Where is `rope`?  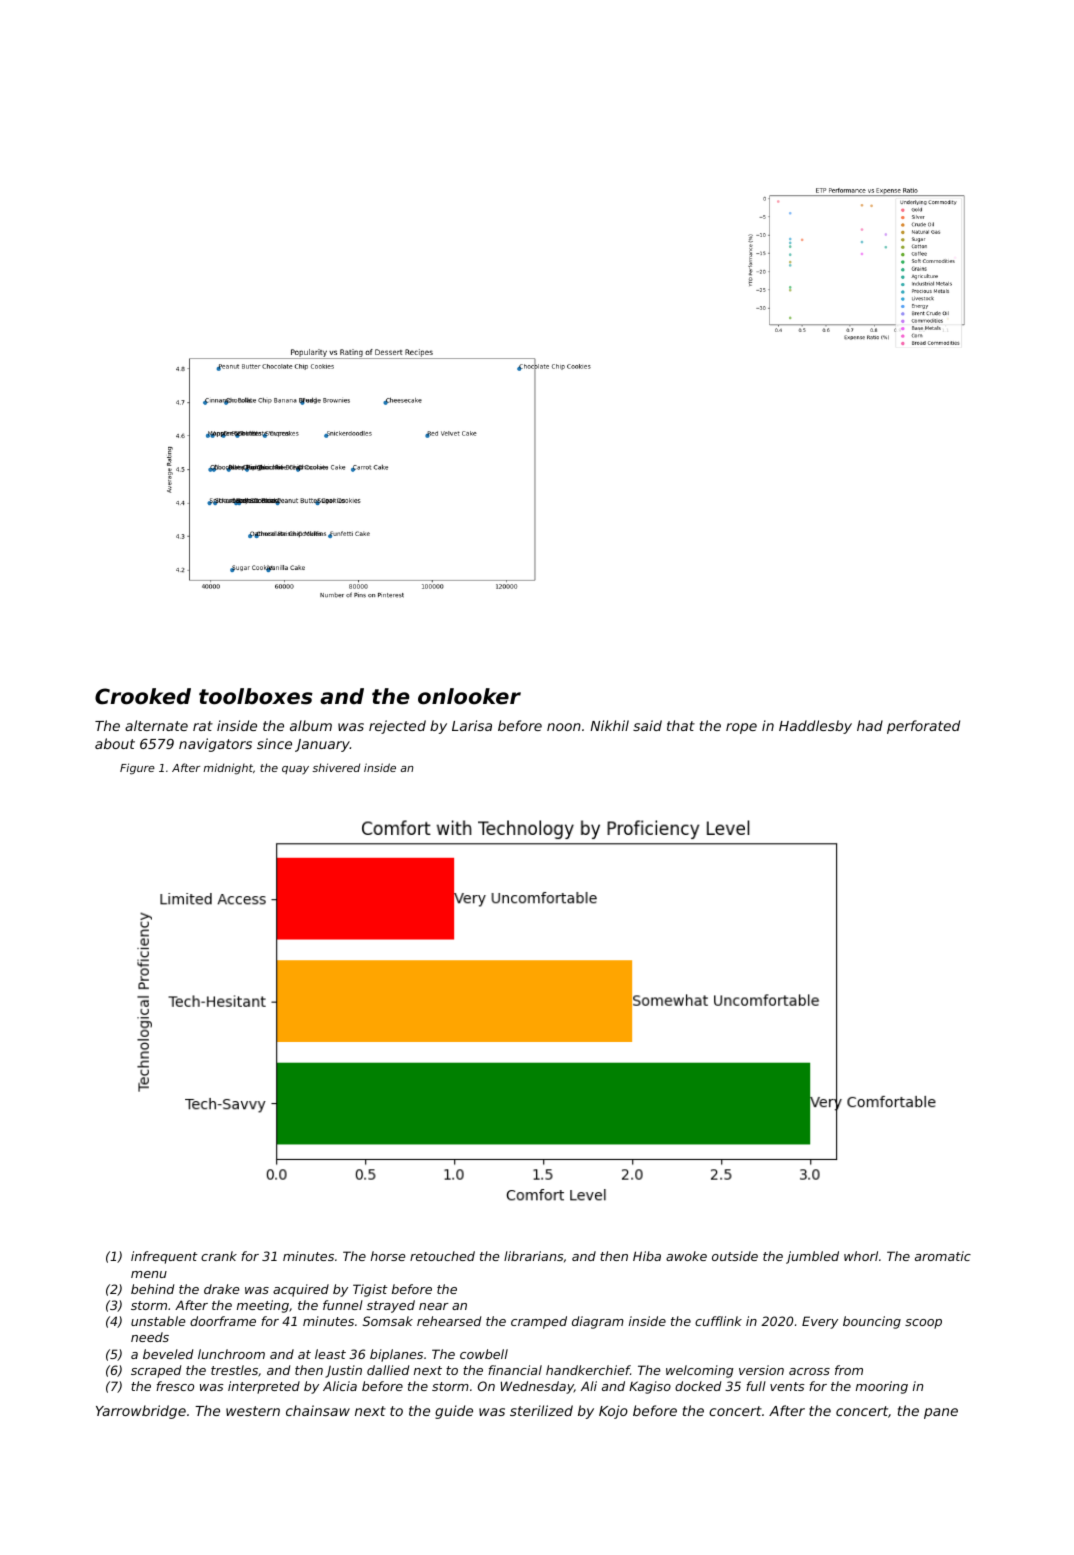 rope is located at coordinates (741, 728).
